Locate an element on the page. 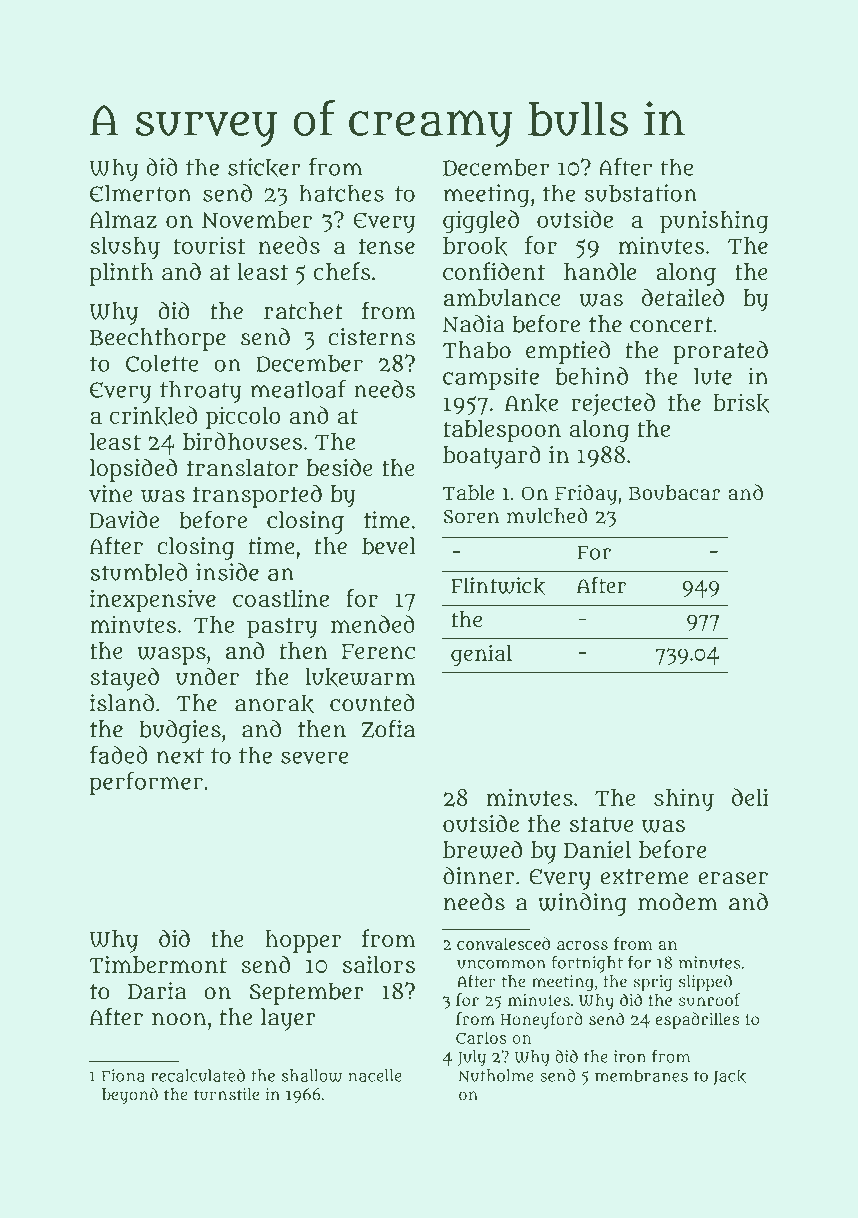 The width and height of the page is (858, 1218). sticker is located at coordinates (264, 168).
